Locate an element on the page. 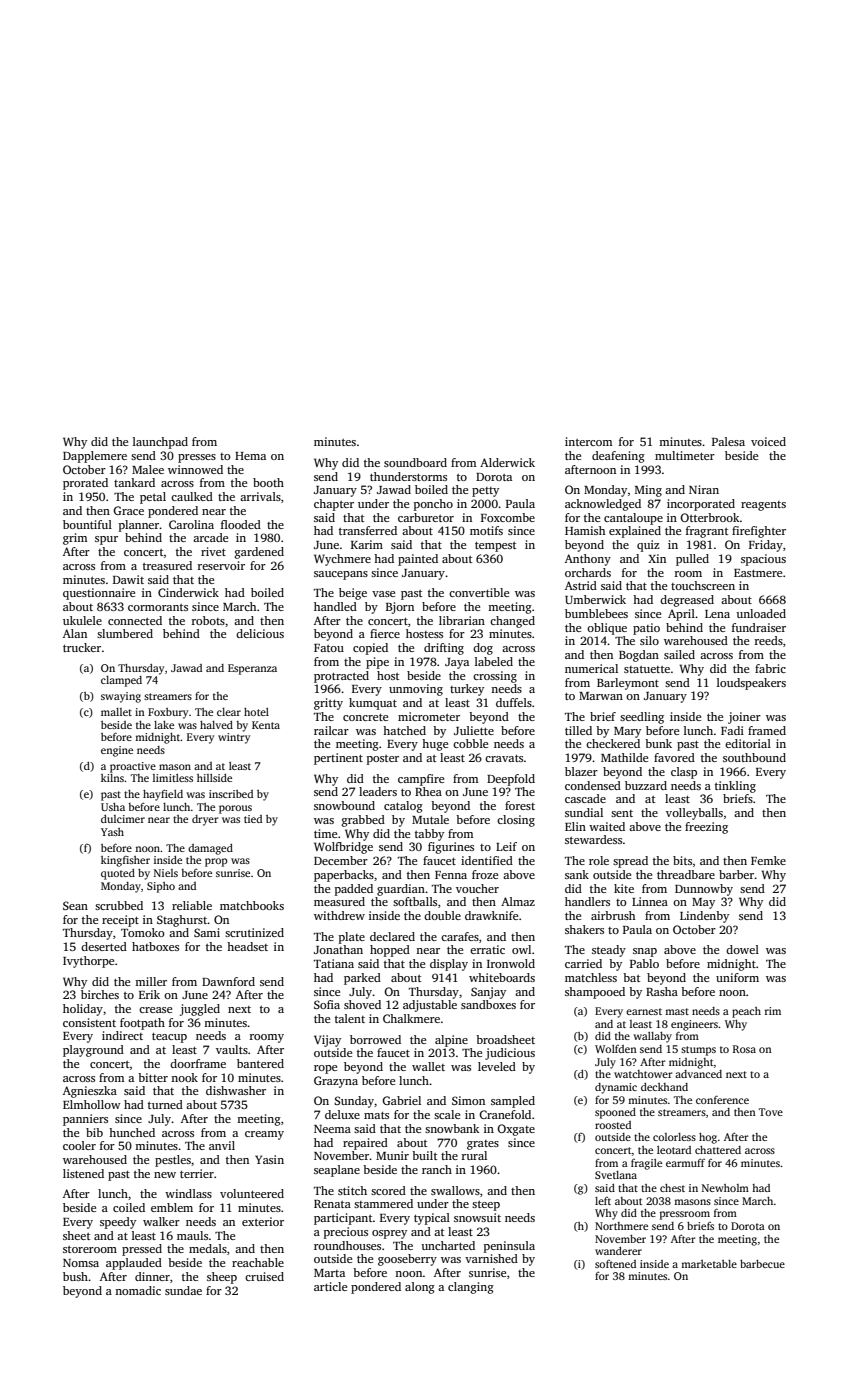 This document has height=1400, width=849. Neema is located at coordinates (332, 1129).
